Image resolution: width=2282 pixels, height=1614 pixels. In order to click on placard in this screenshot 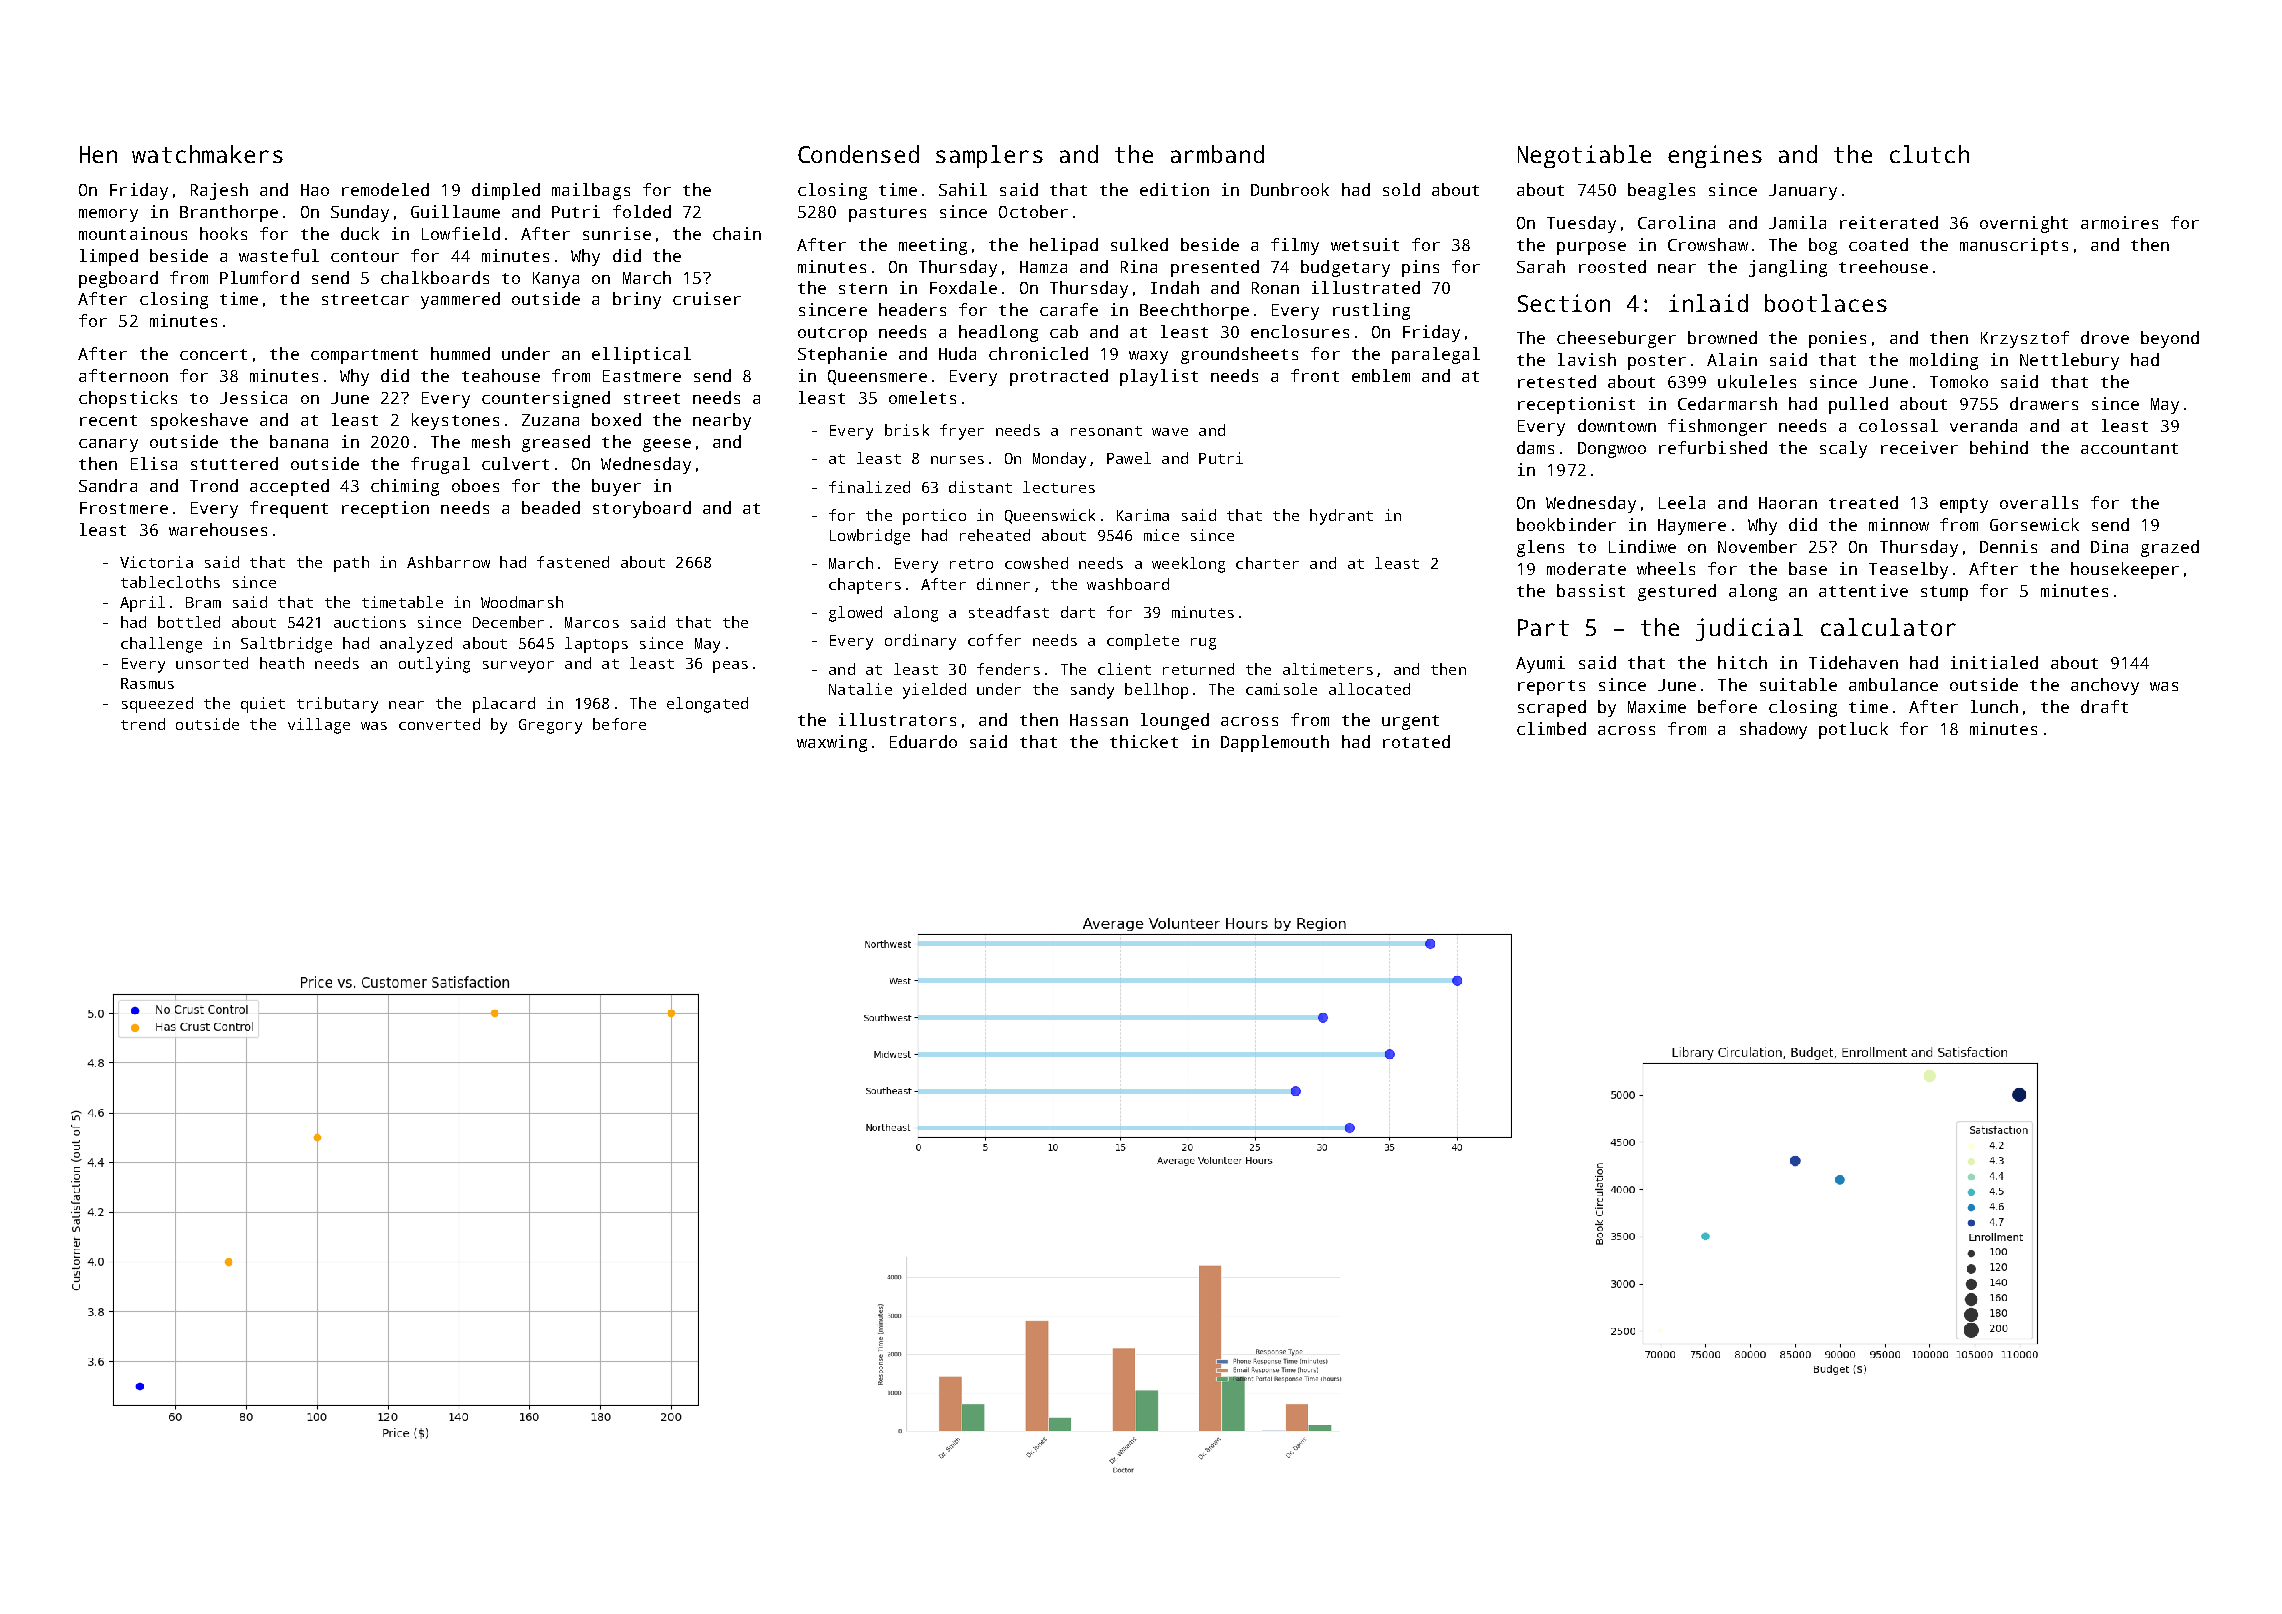, I will do `click(504, 705)`.
